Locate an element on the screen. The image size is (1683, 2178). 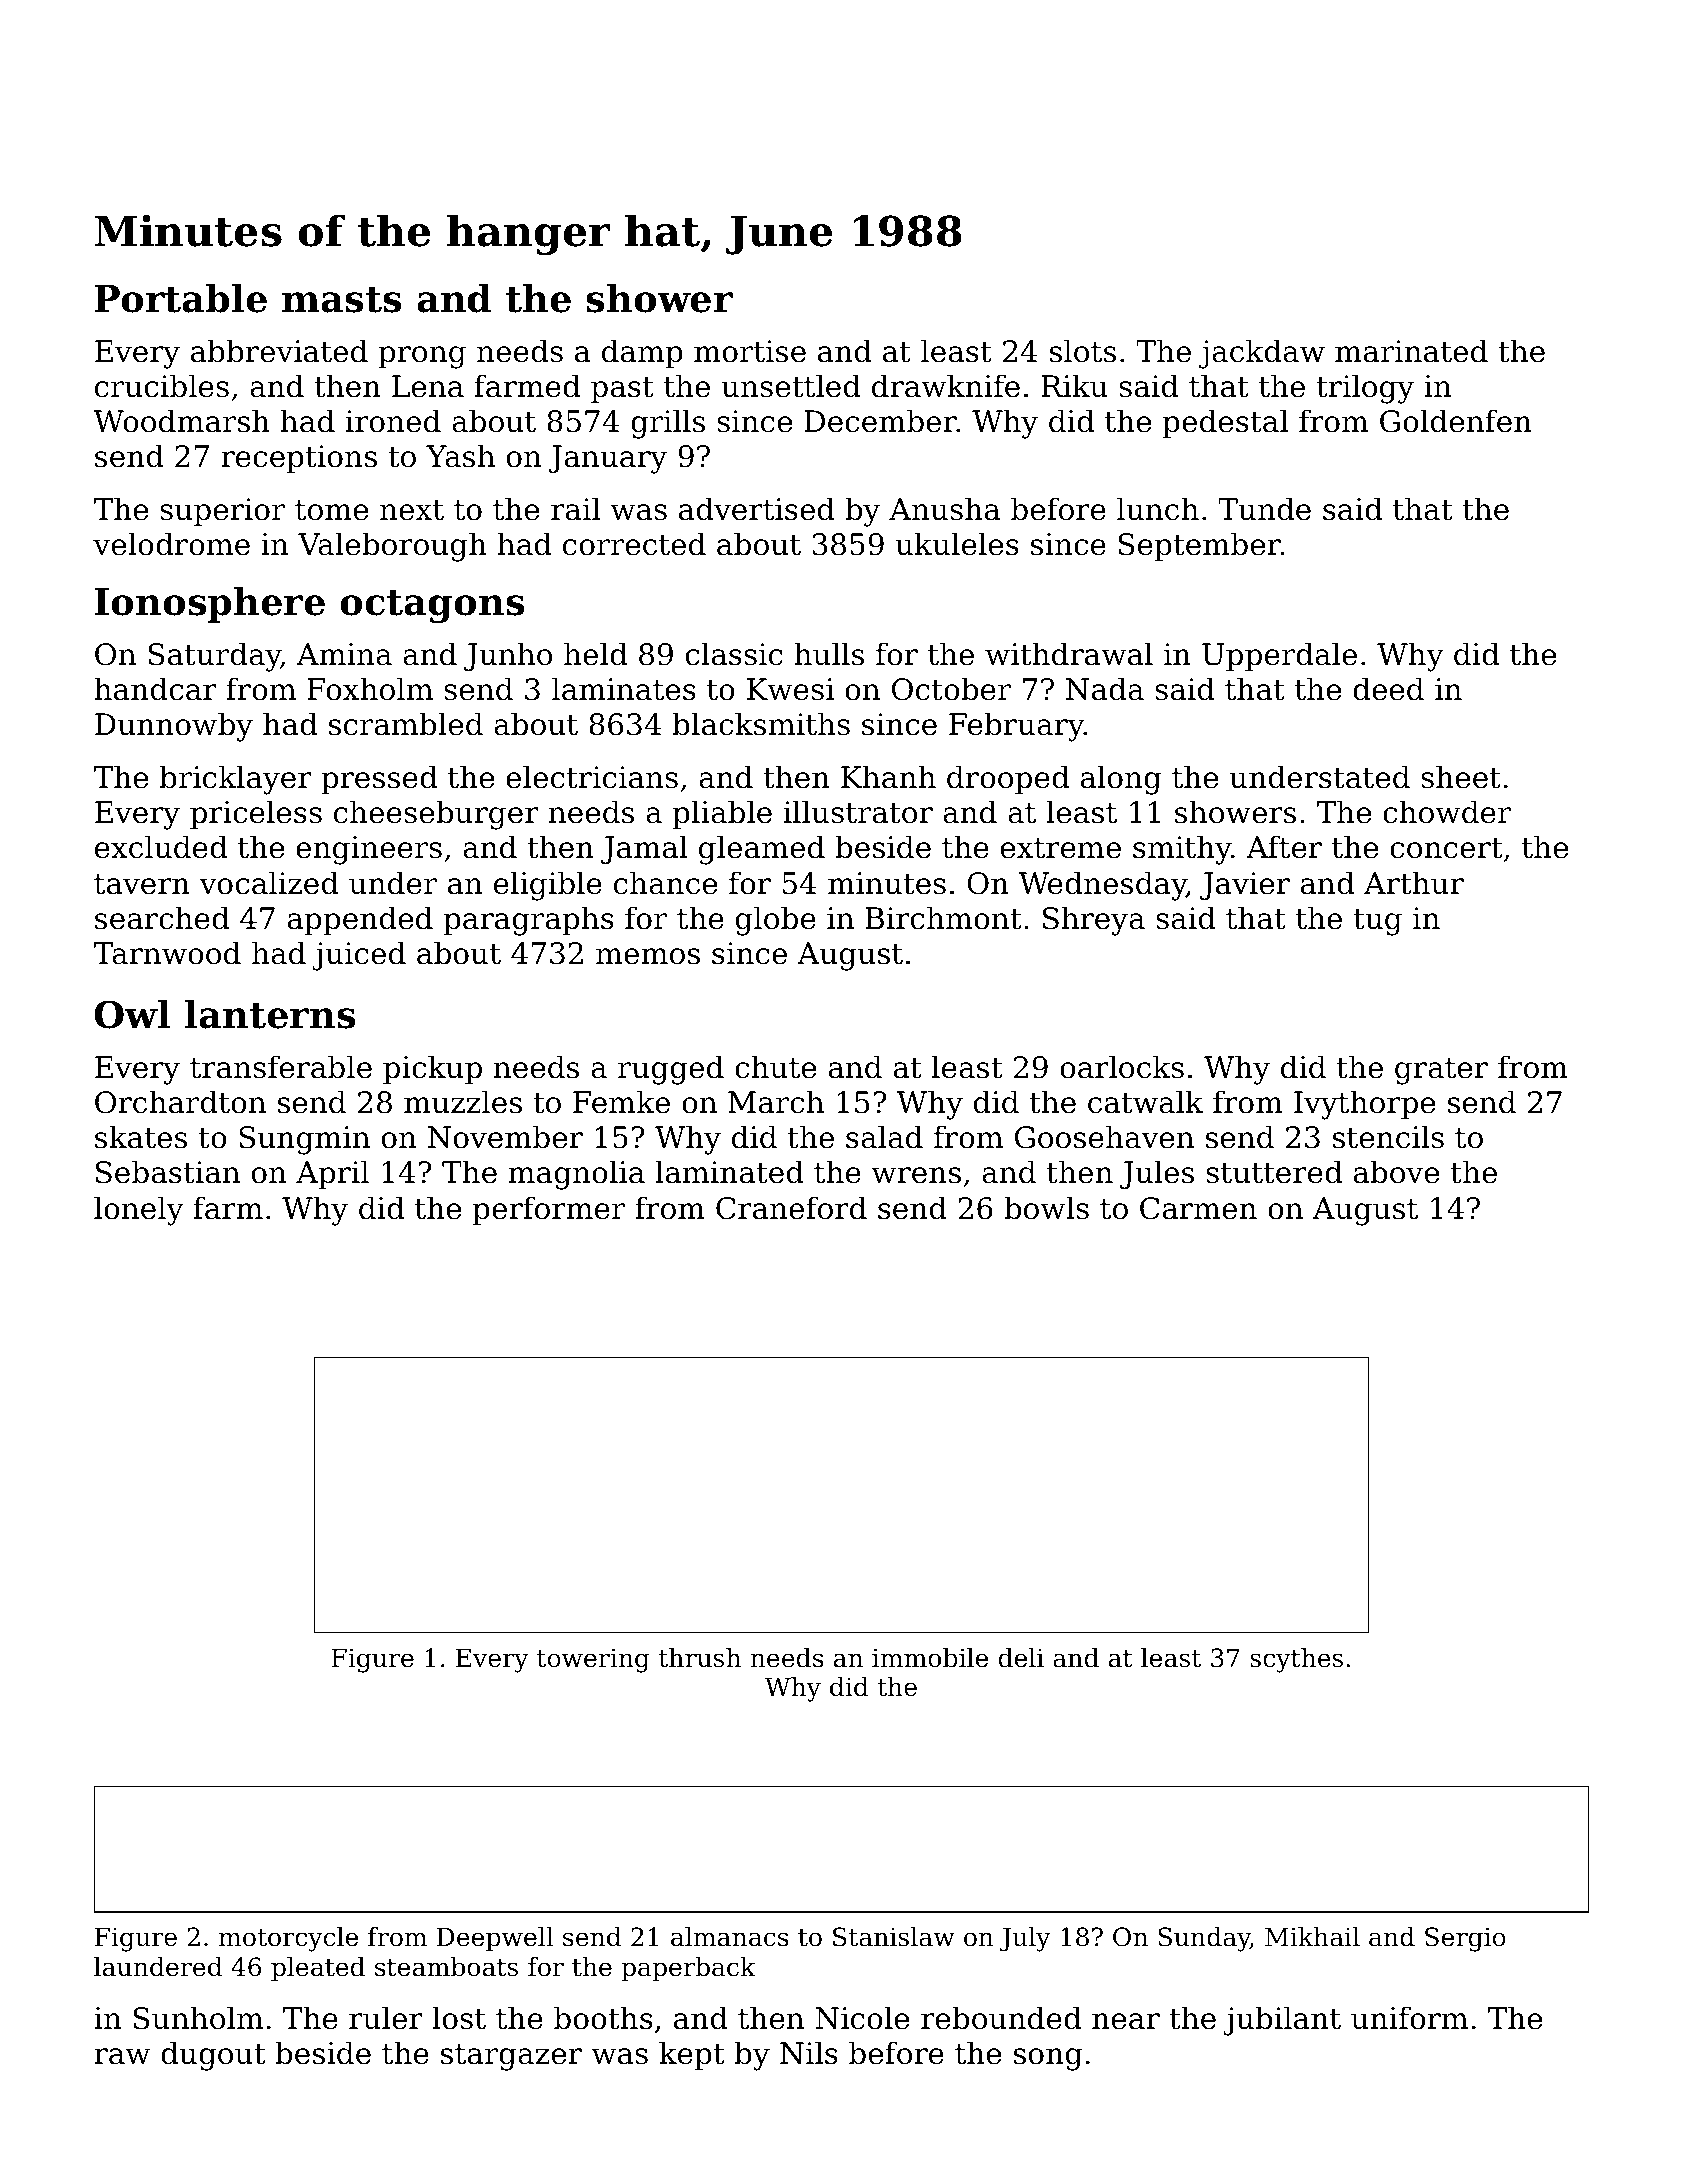
scythes is located at coordinates (1296, 1660).
